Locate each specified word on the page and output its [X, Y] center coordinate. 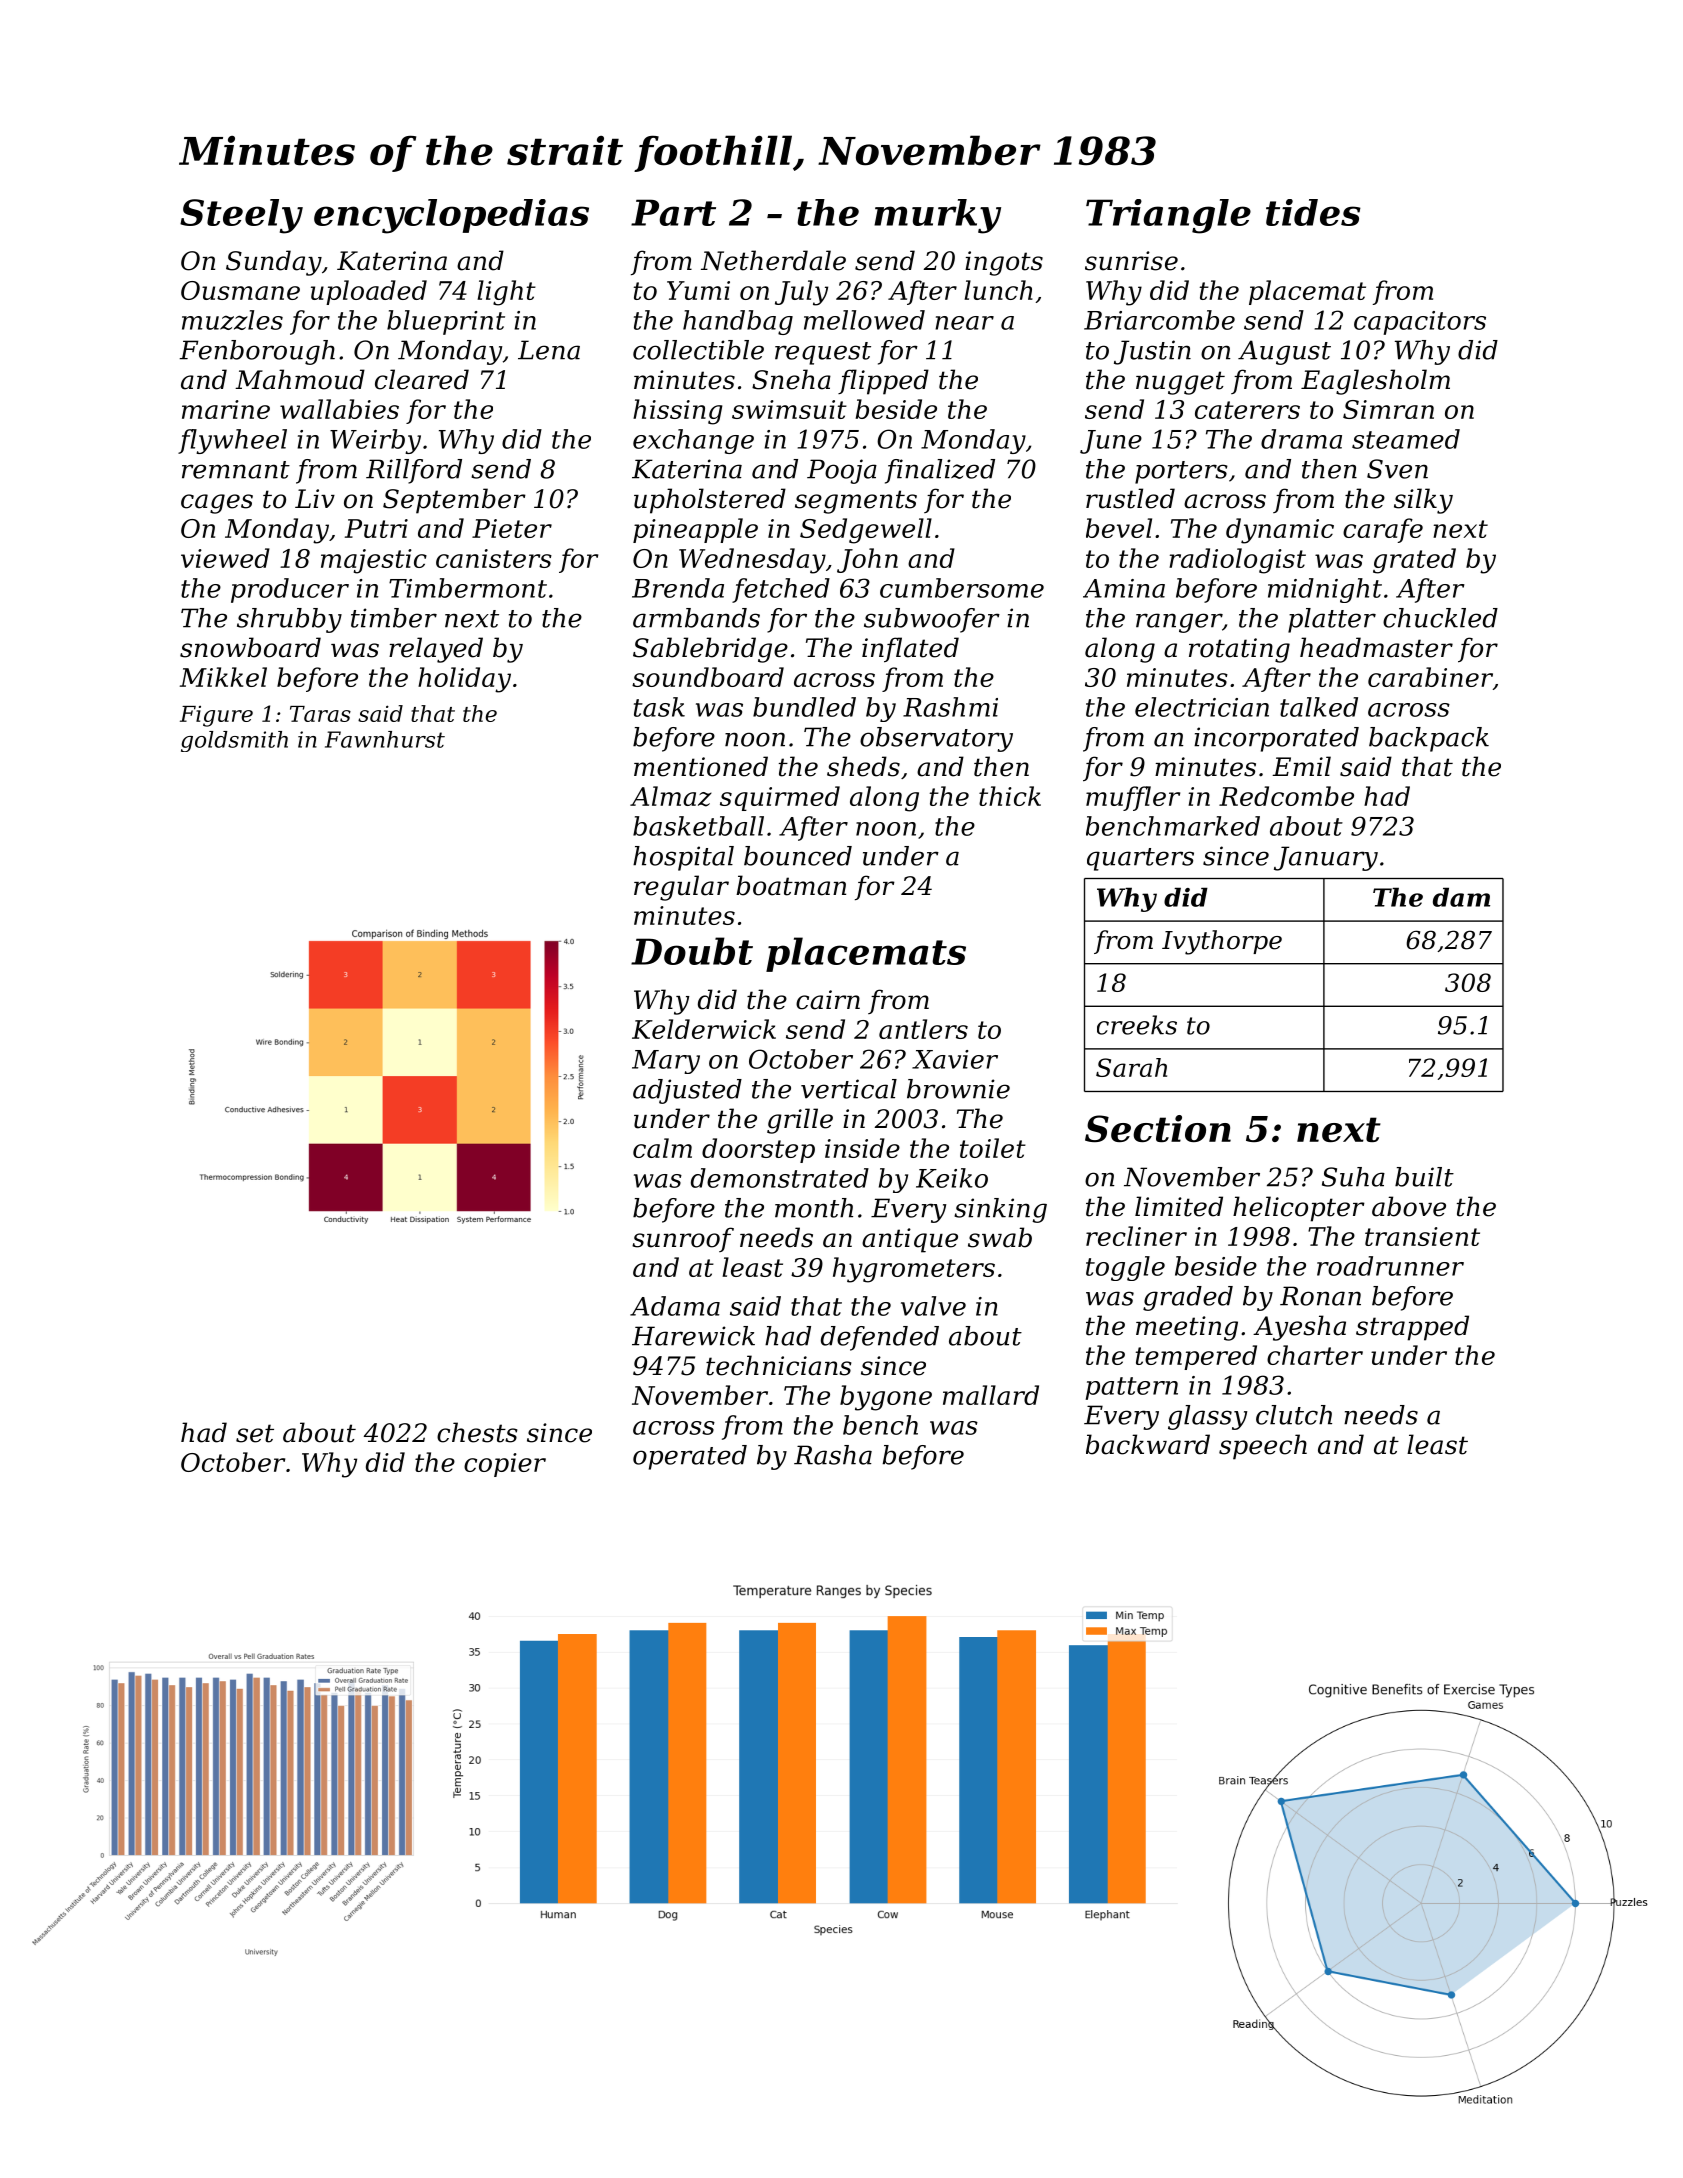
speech [1263, 1447]
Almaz [671, 796]
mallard [991, 1395]
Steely [241, 216]
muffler [1133, 798]
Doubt [692, 951]
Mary [666, 1062]
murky [937, 216]
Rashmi [950, 707]
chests [477, 1432]
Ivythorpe [1222, 942]
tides [1313, 212]
